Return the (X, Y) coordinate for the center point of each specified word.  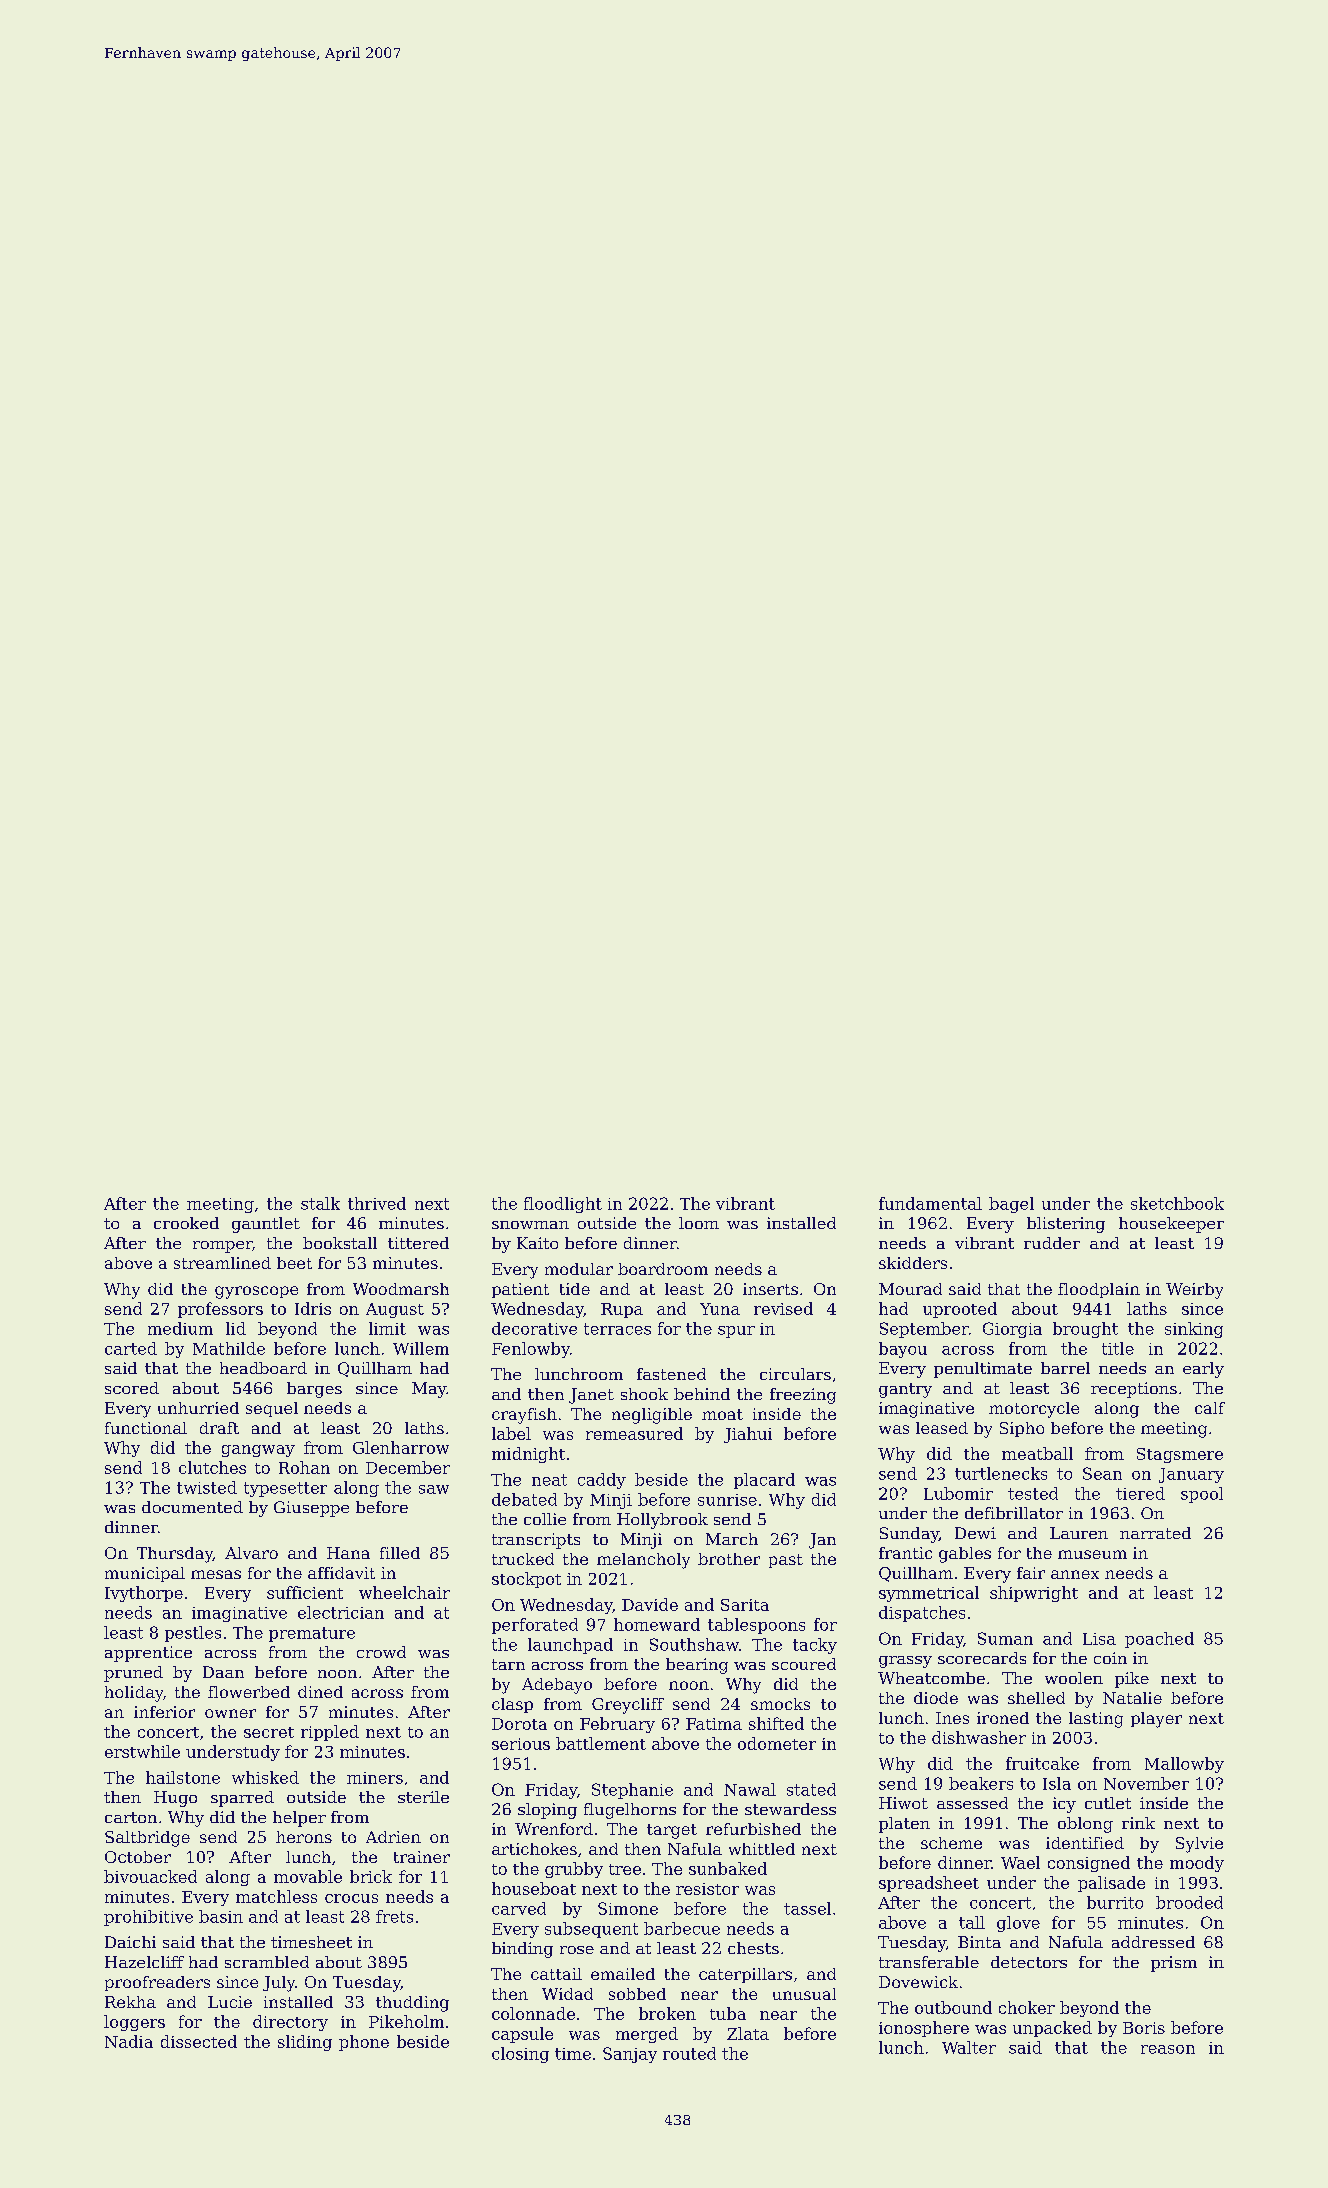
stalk (320, 1203)
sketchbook (1177, 1203)
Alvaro (251, 1553)
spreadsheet (929, 1884)
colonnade (533, 2013)
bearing (697, 1666)
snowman (530, 1225)
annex (1075, 1574)
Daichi (130, 1942)
